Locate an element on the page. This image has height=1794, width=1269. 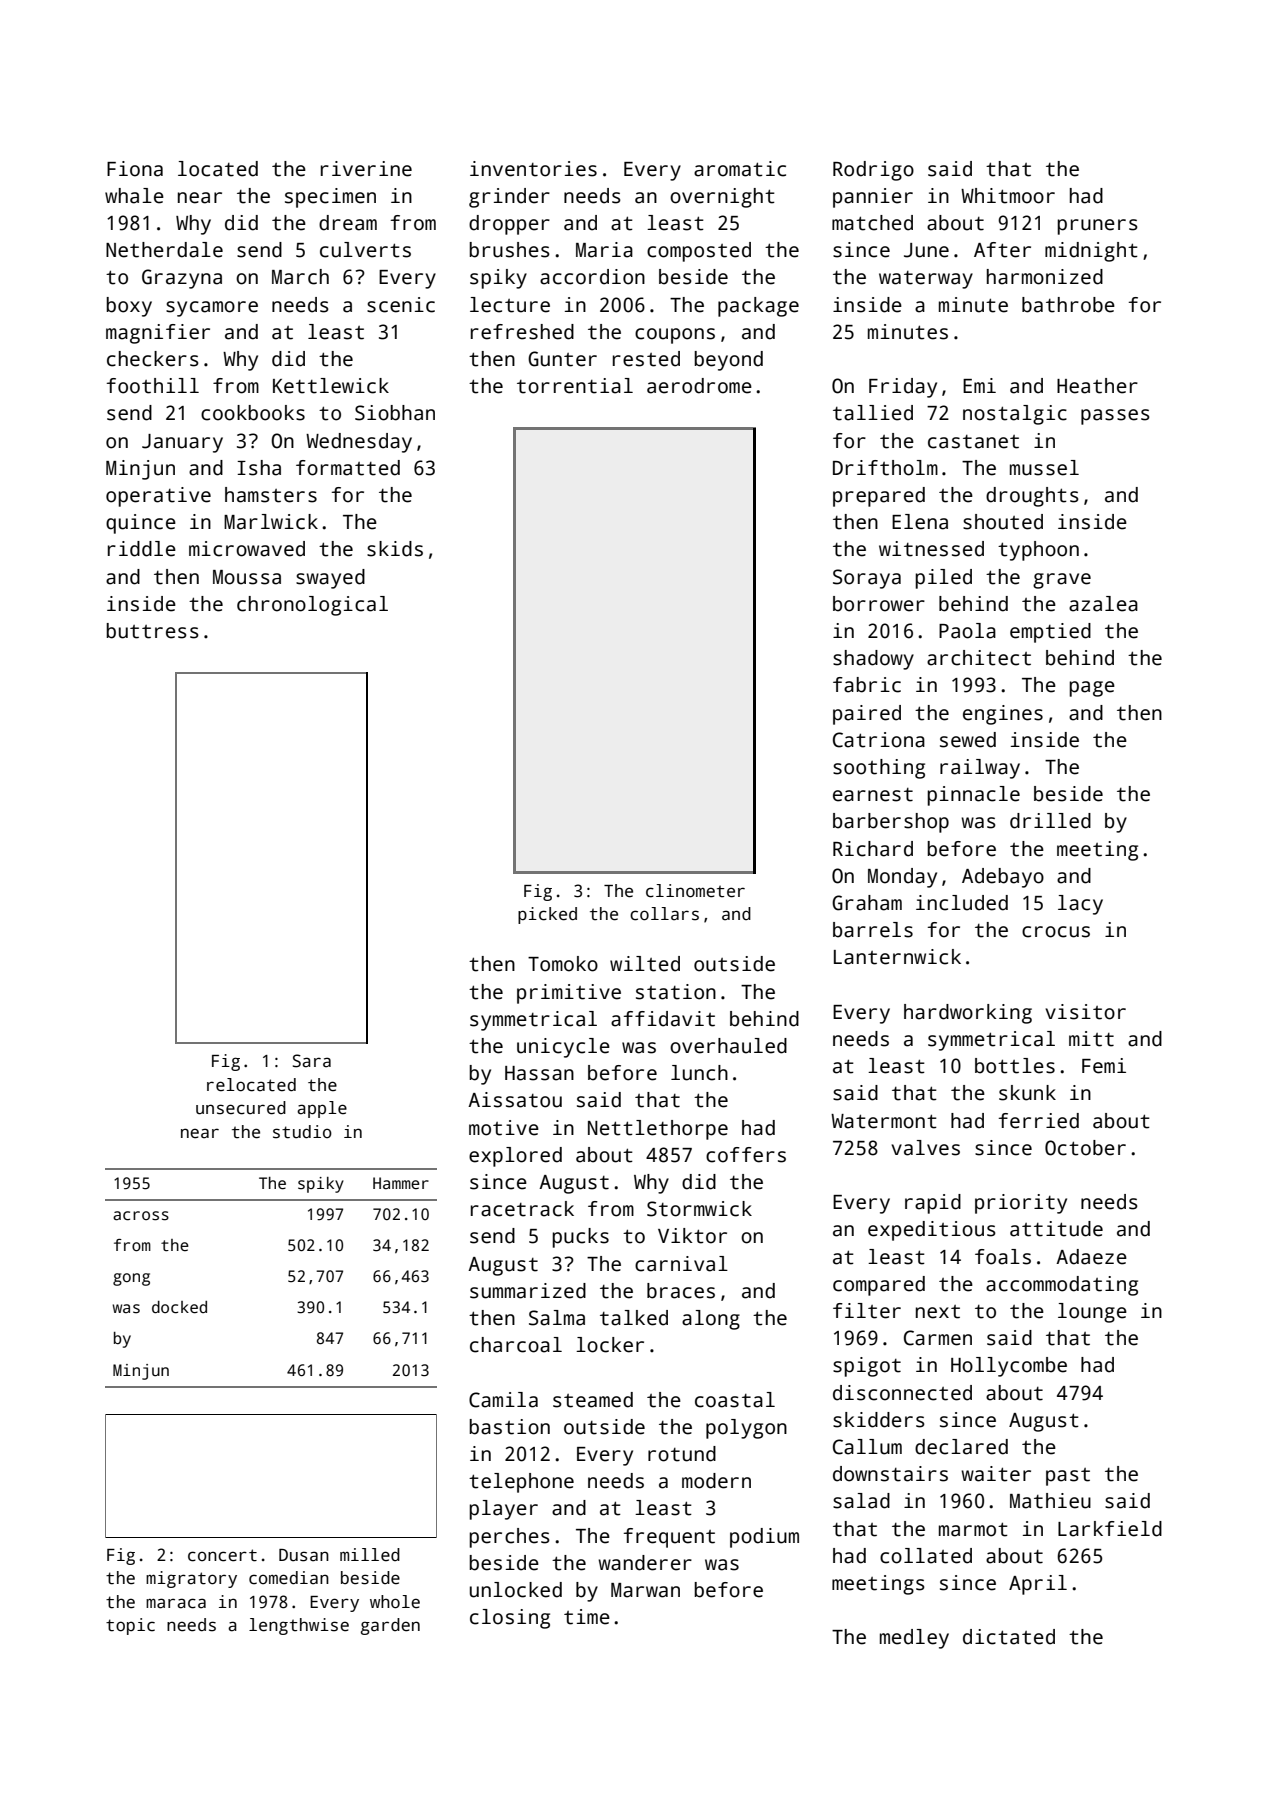
Sara is located at coordinates (312, 1061).
